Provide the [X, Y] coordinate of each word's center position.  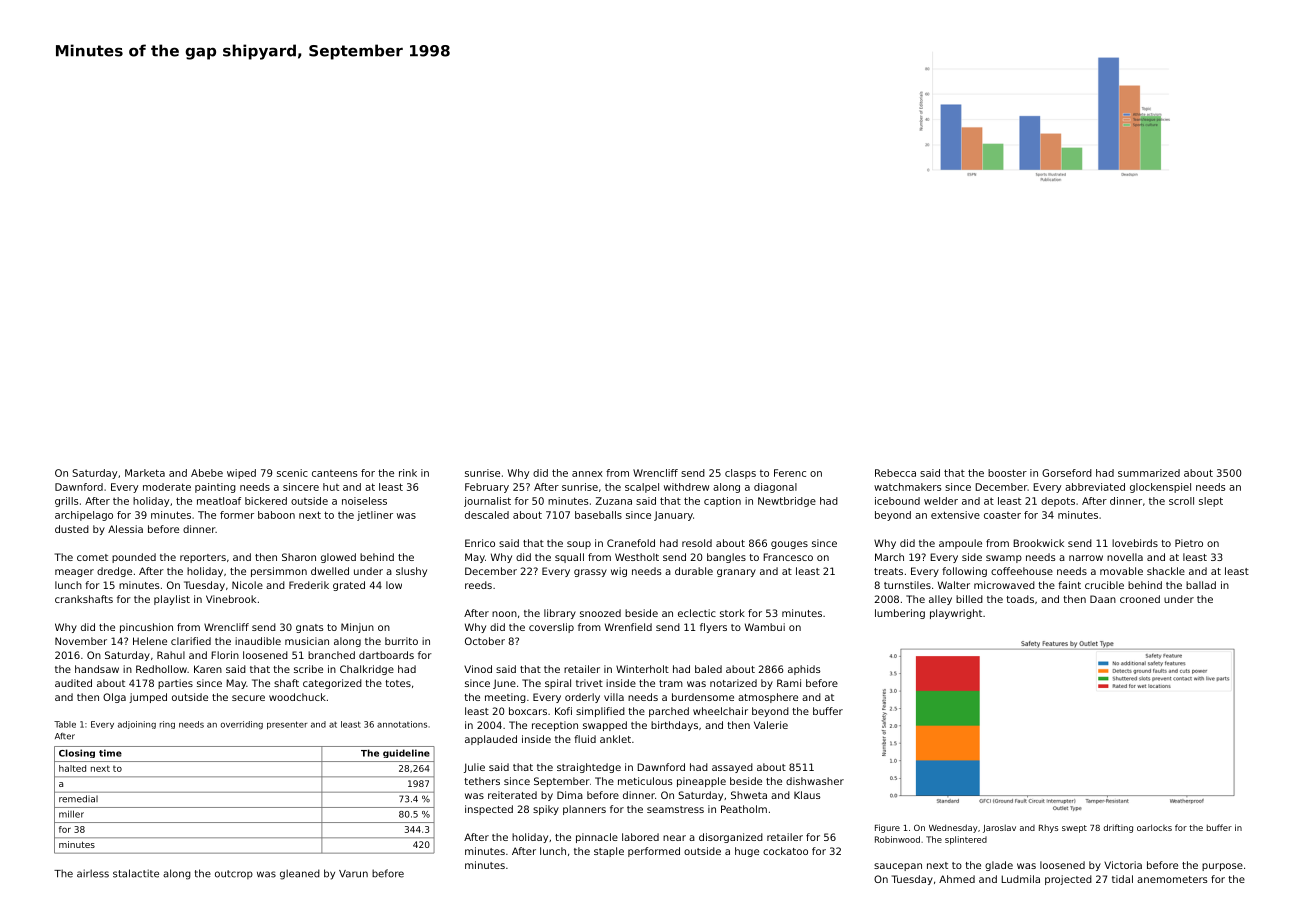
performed [654, 852]
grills [66, 502]
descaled [487, 515]
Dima [570, 795]
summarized [1149, 473]
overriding [242, 725]
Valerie [771, 725]
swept [1074, 829]
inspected [489, 810]
